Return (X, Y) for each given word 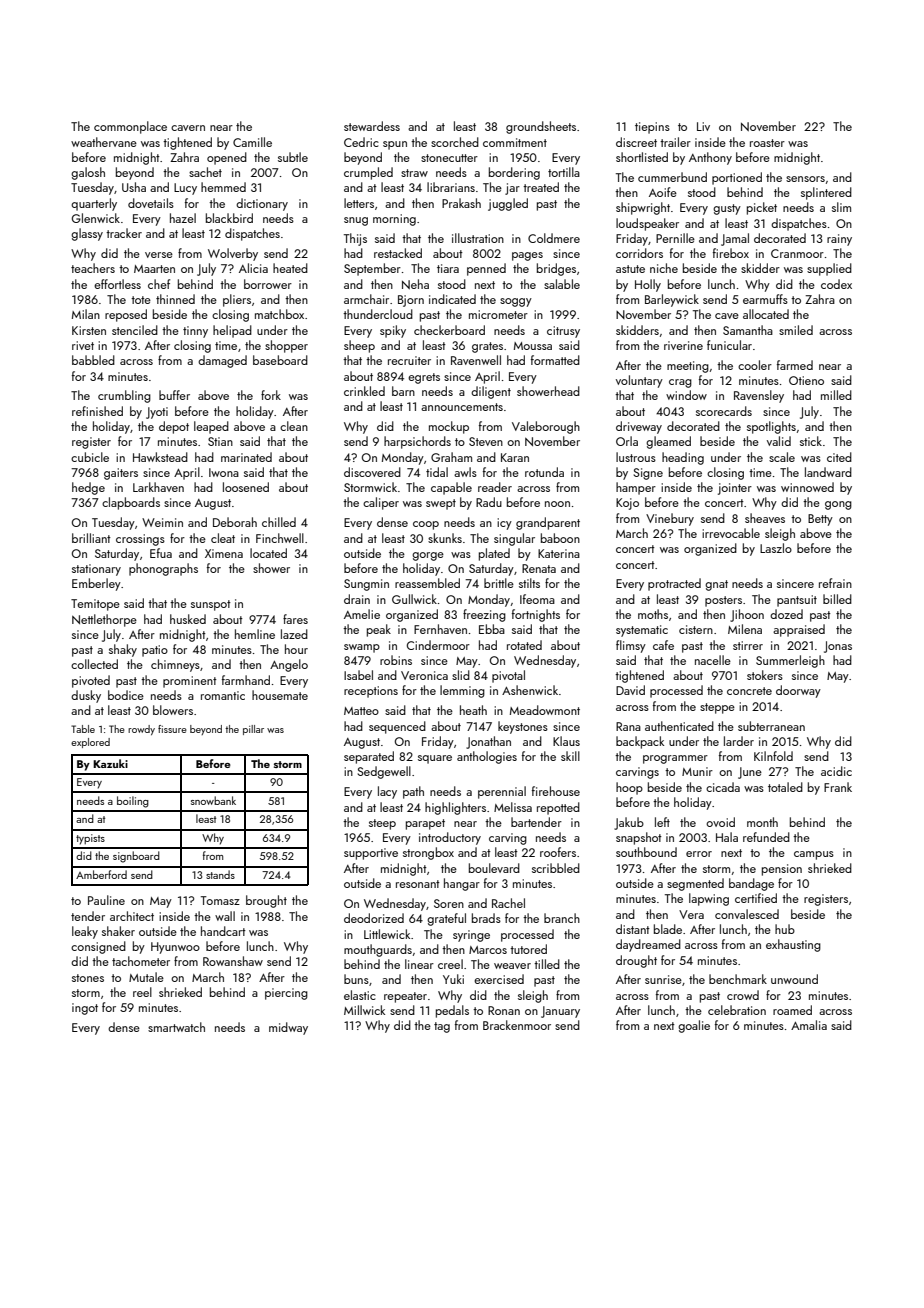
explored (90, 743)
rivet (83, 345)
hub (785, 929)
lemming (462, 691)
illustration (478, 238)
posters (723, 601)
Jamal (735, 239)
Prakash (461, 203)
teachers (93, 268)
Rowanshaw (233, 961)
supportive (371, 854)
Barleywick (672, 300)
